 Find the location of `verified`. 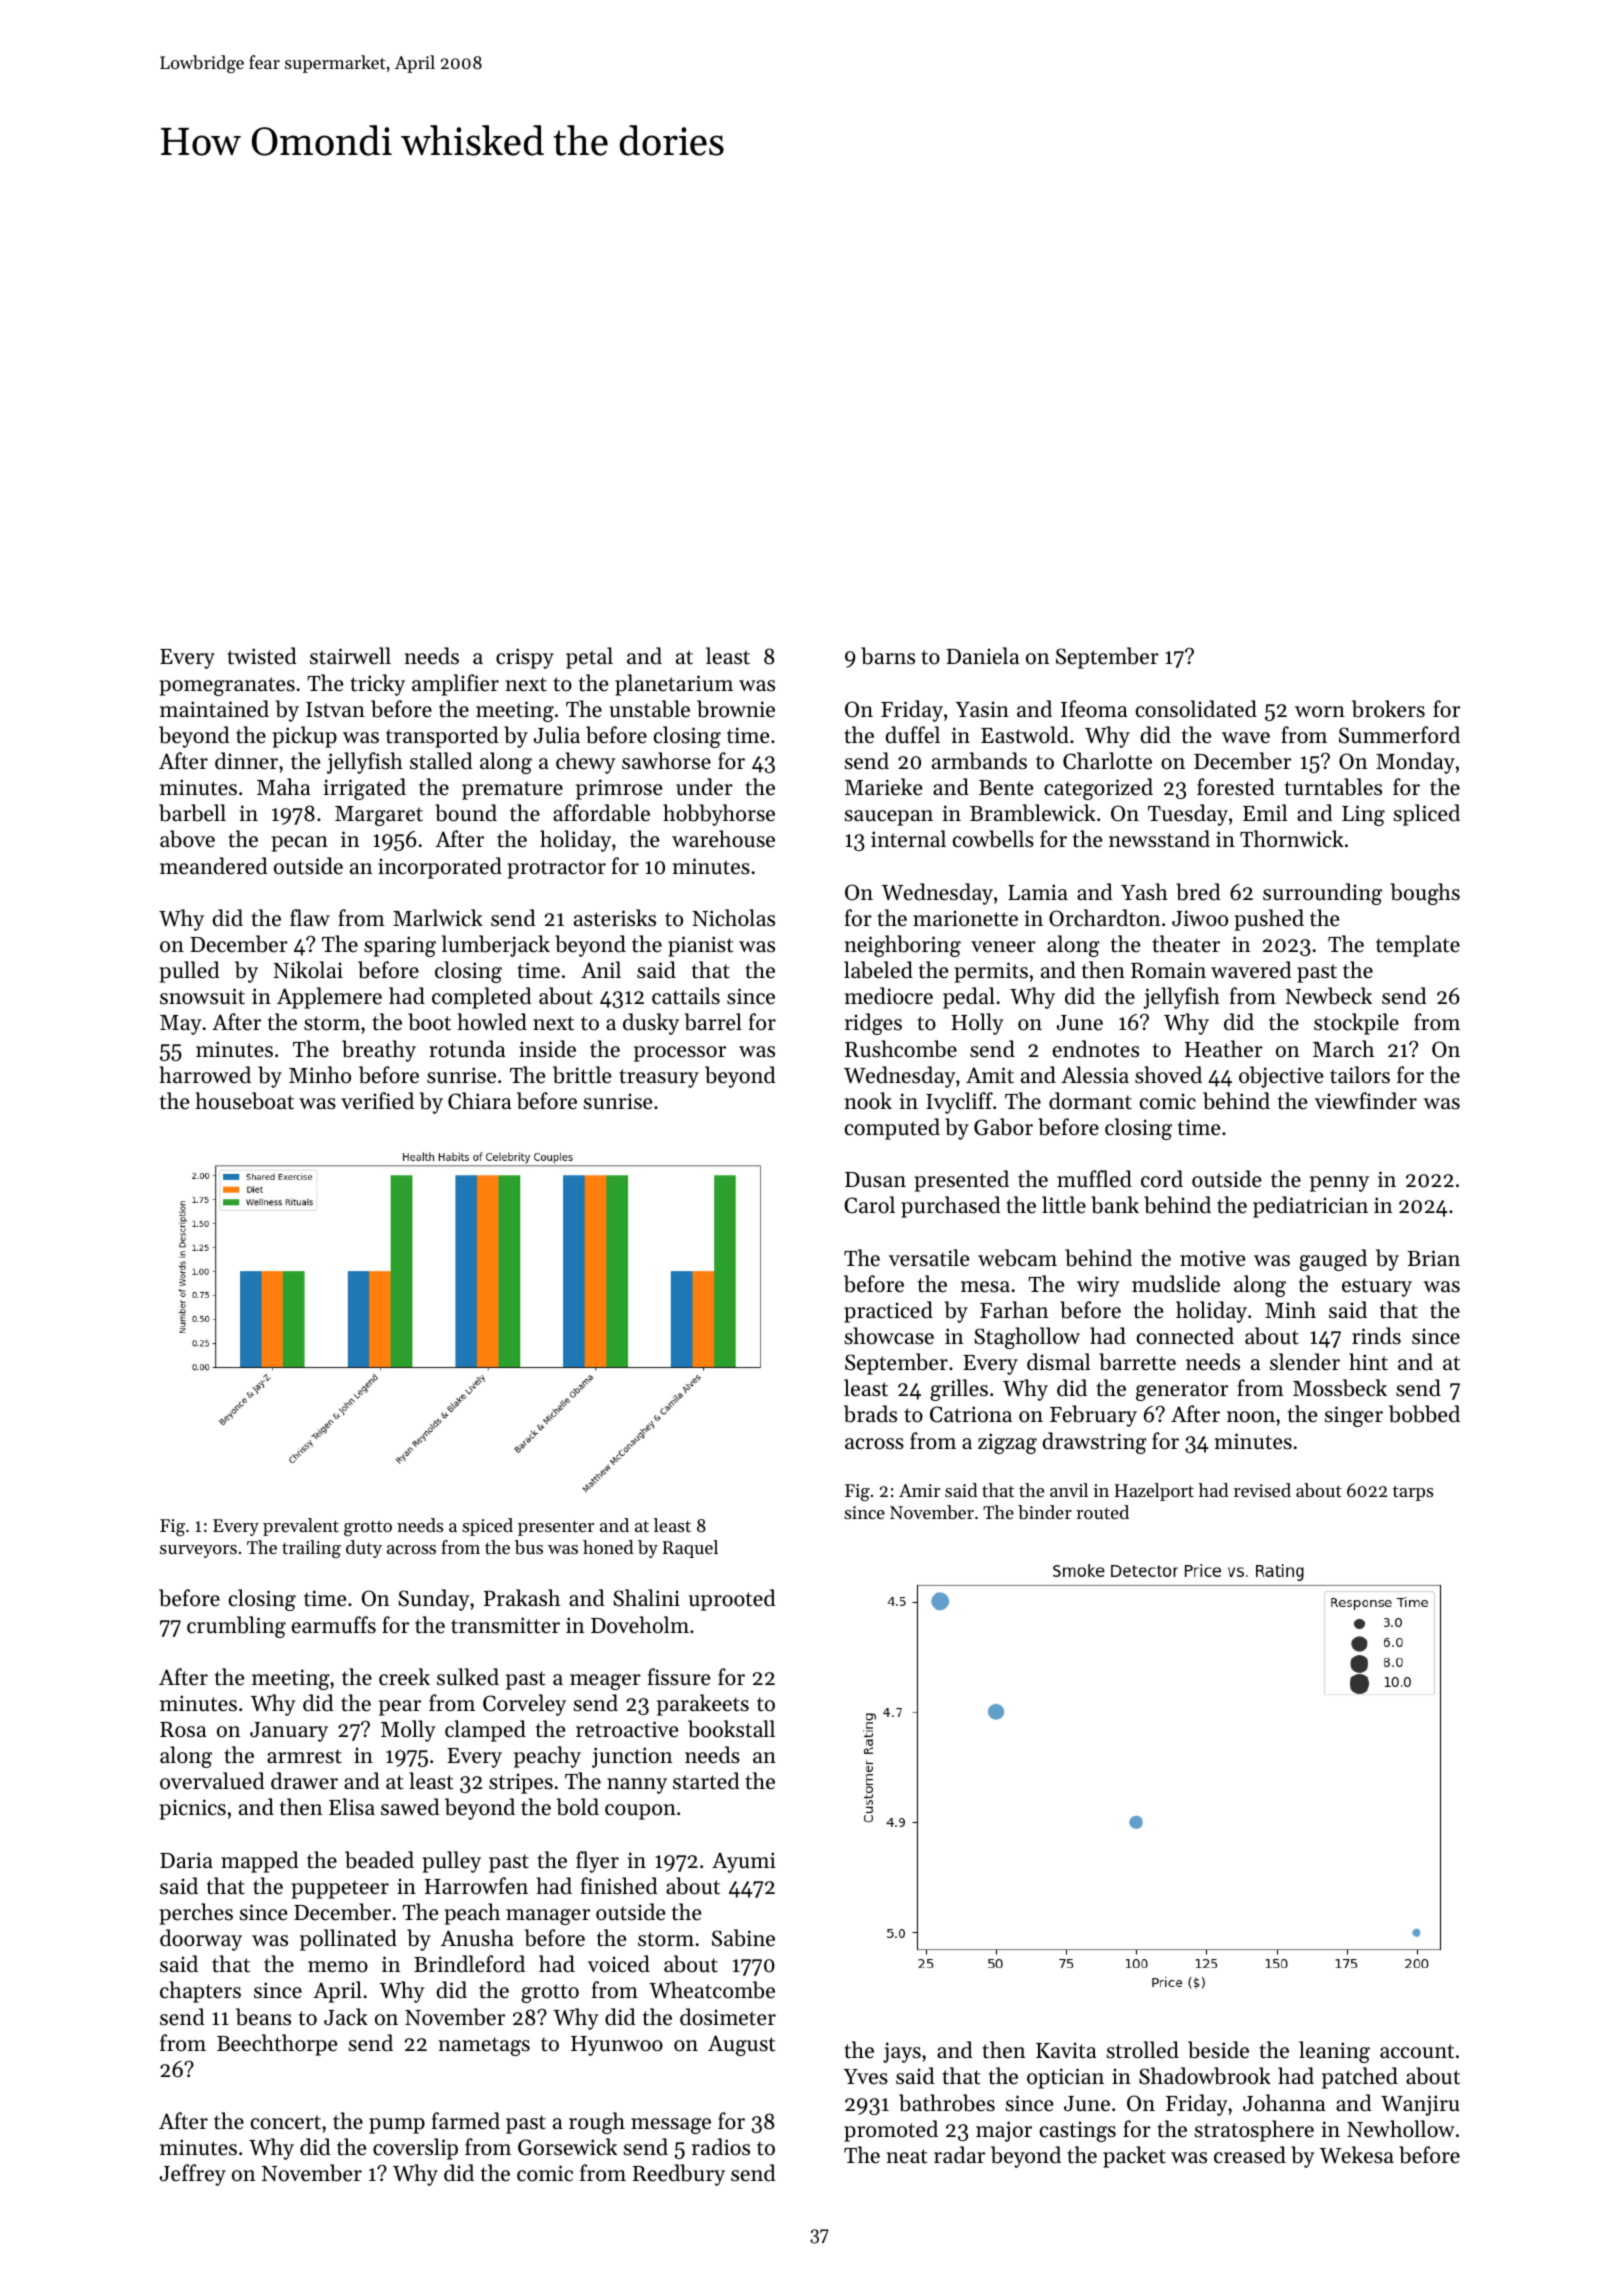

verified is located at coordinates (377, 1101).
